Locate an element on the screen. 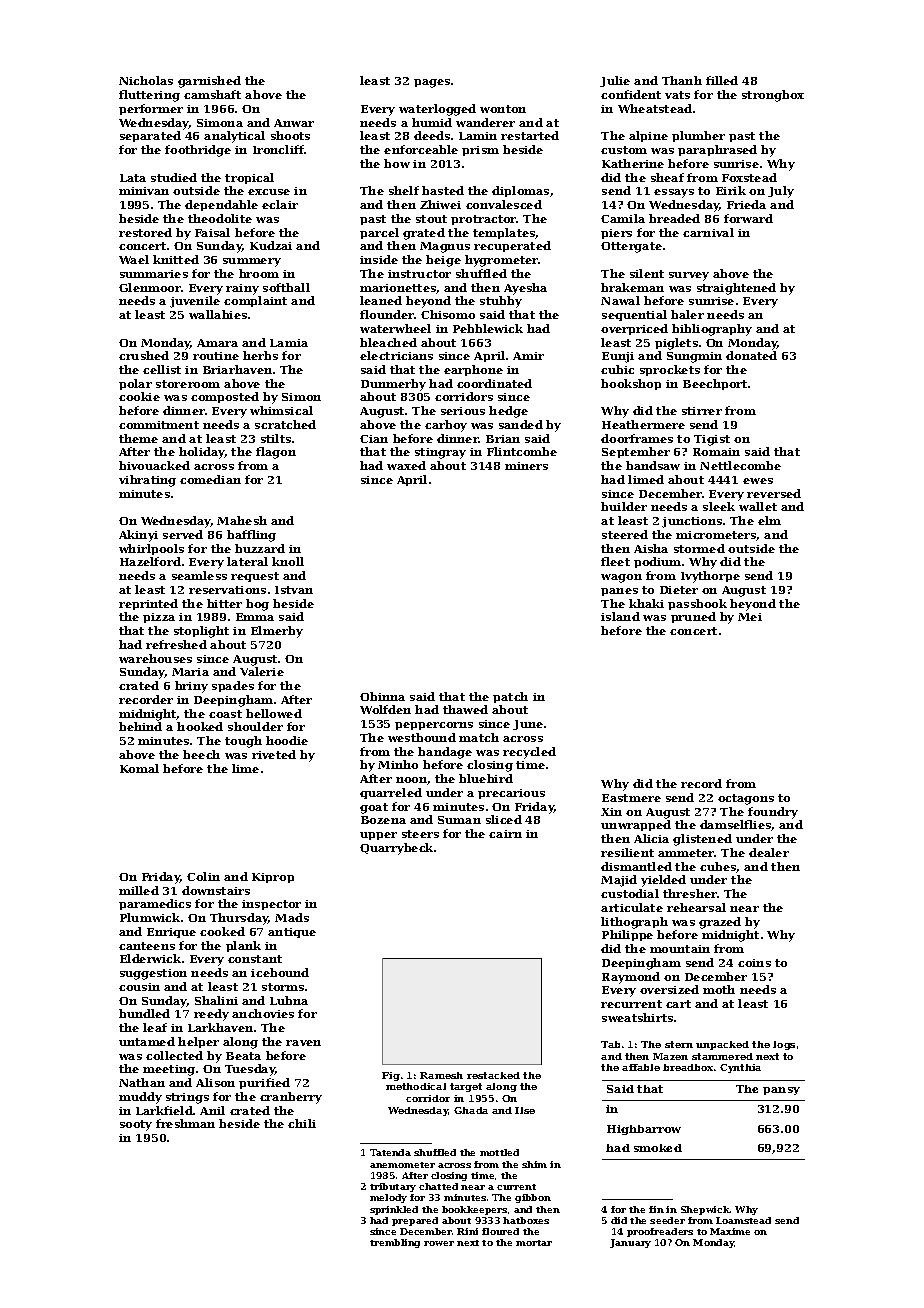  restored is located at coordinates (145, 232).
